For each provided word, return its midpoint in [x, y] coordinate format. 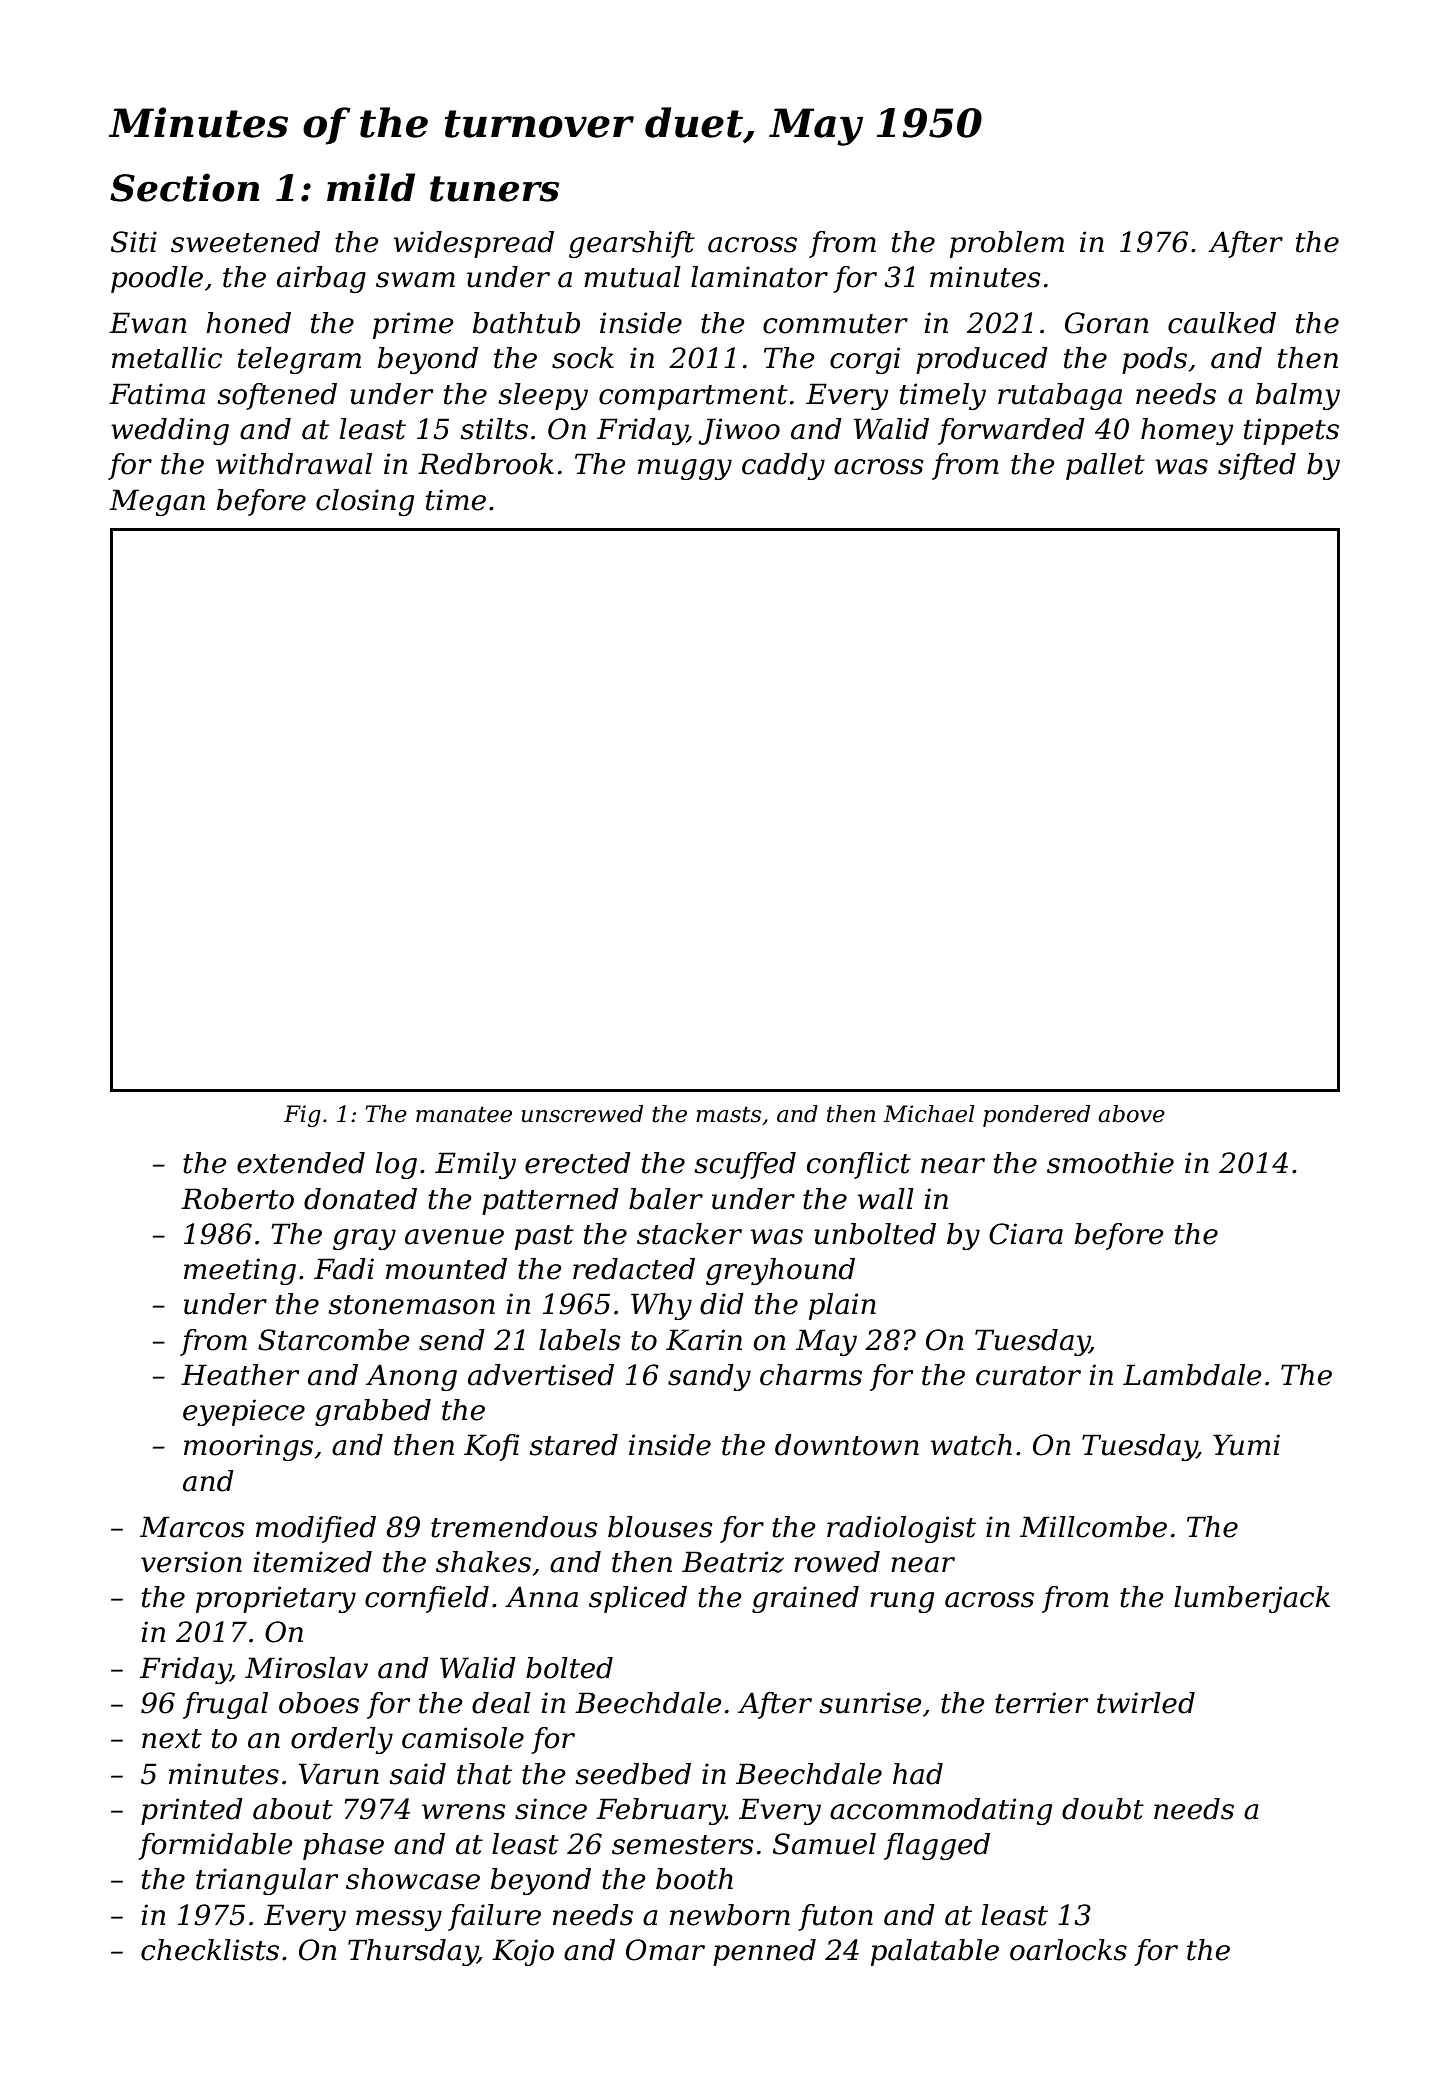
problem [1007, 244]
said [417, 1774]
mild [371, 187]
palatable [935, 1952]
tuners [494, 189]
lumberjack [1252, 1599]
